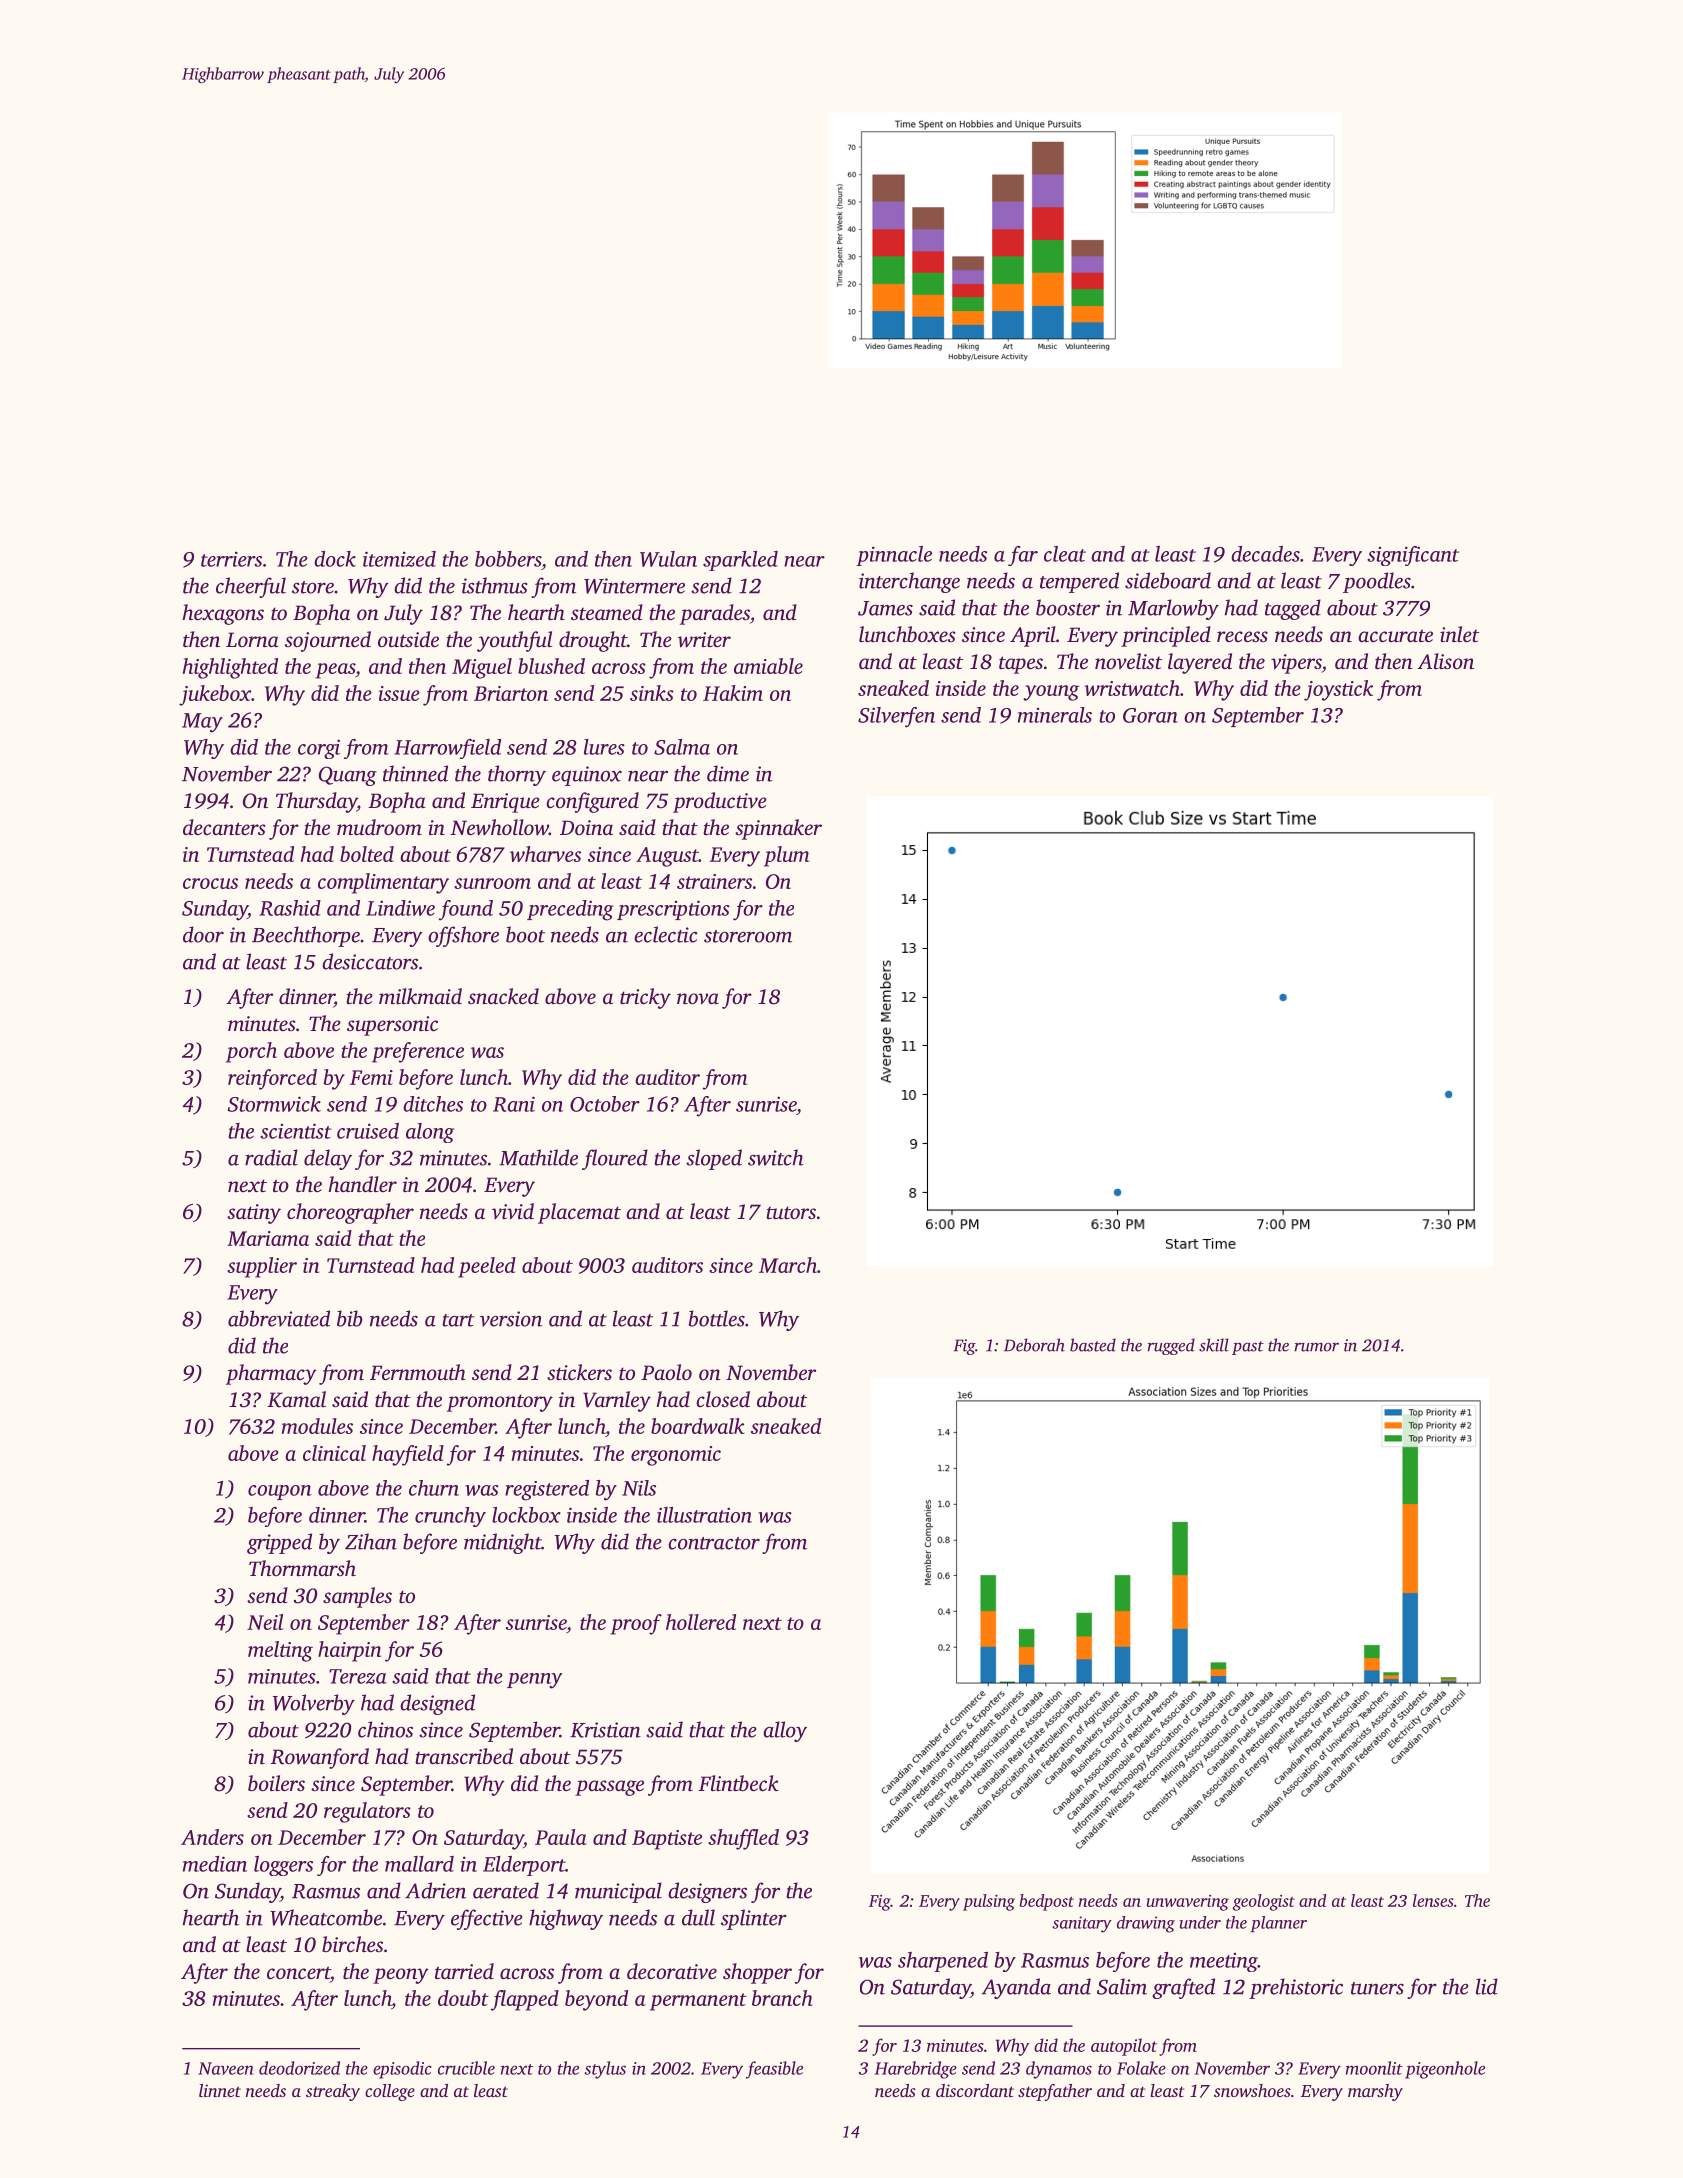  I want to click on contractor, so click(714, 1543).
